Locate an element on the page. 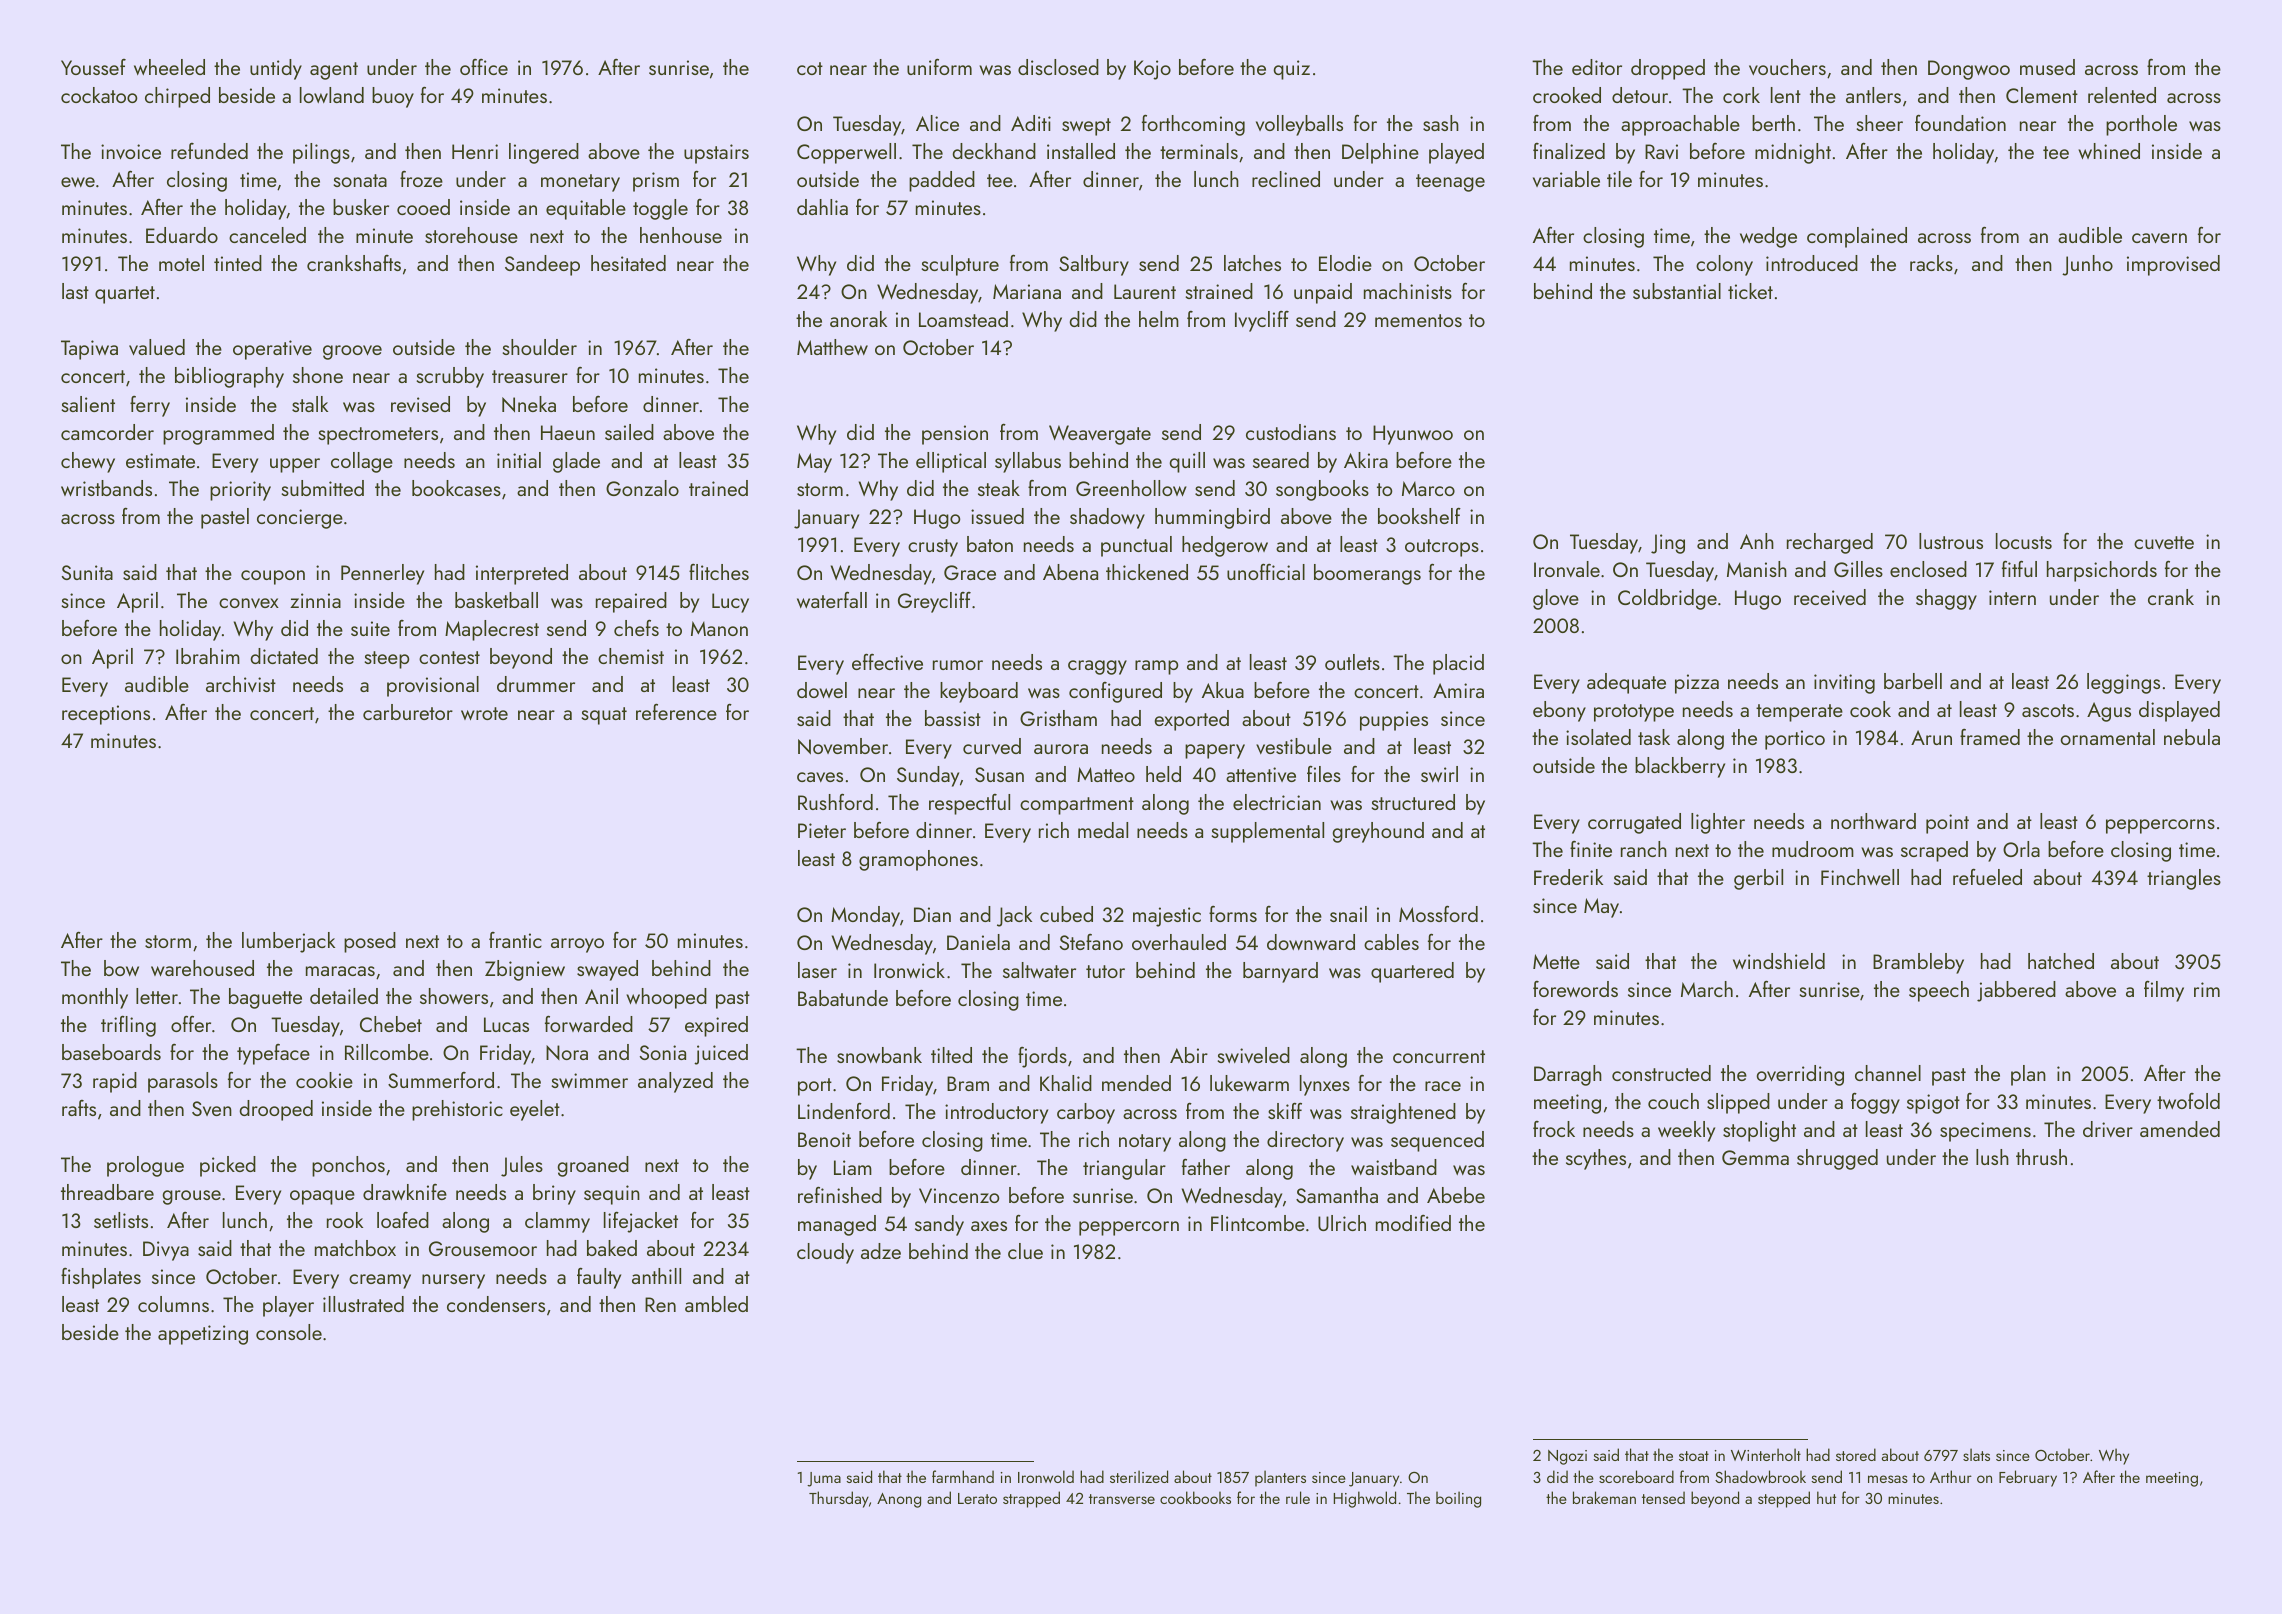 The width and height of the document is (2282, 1614). tinted is located at coordinates (238, 263).
